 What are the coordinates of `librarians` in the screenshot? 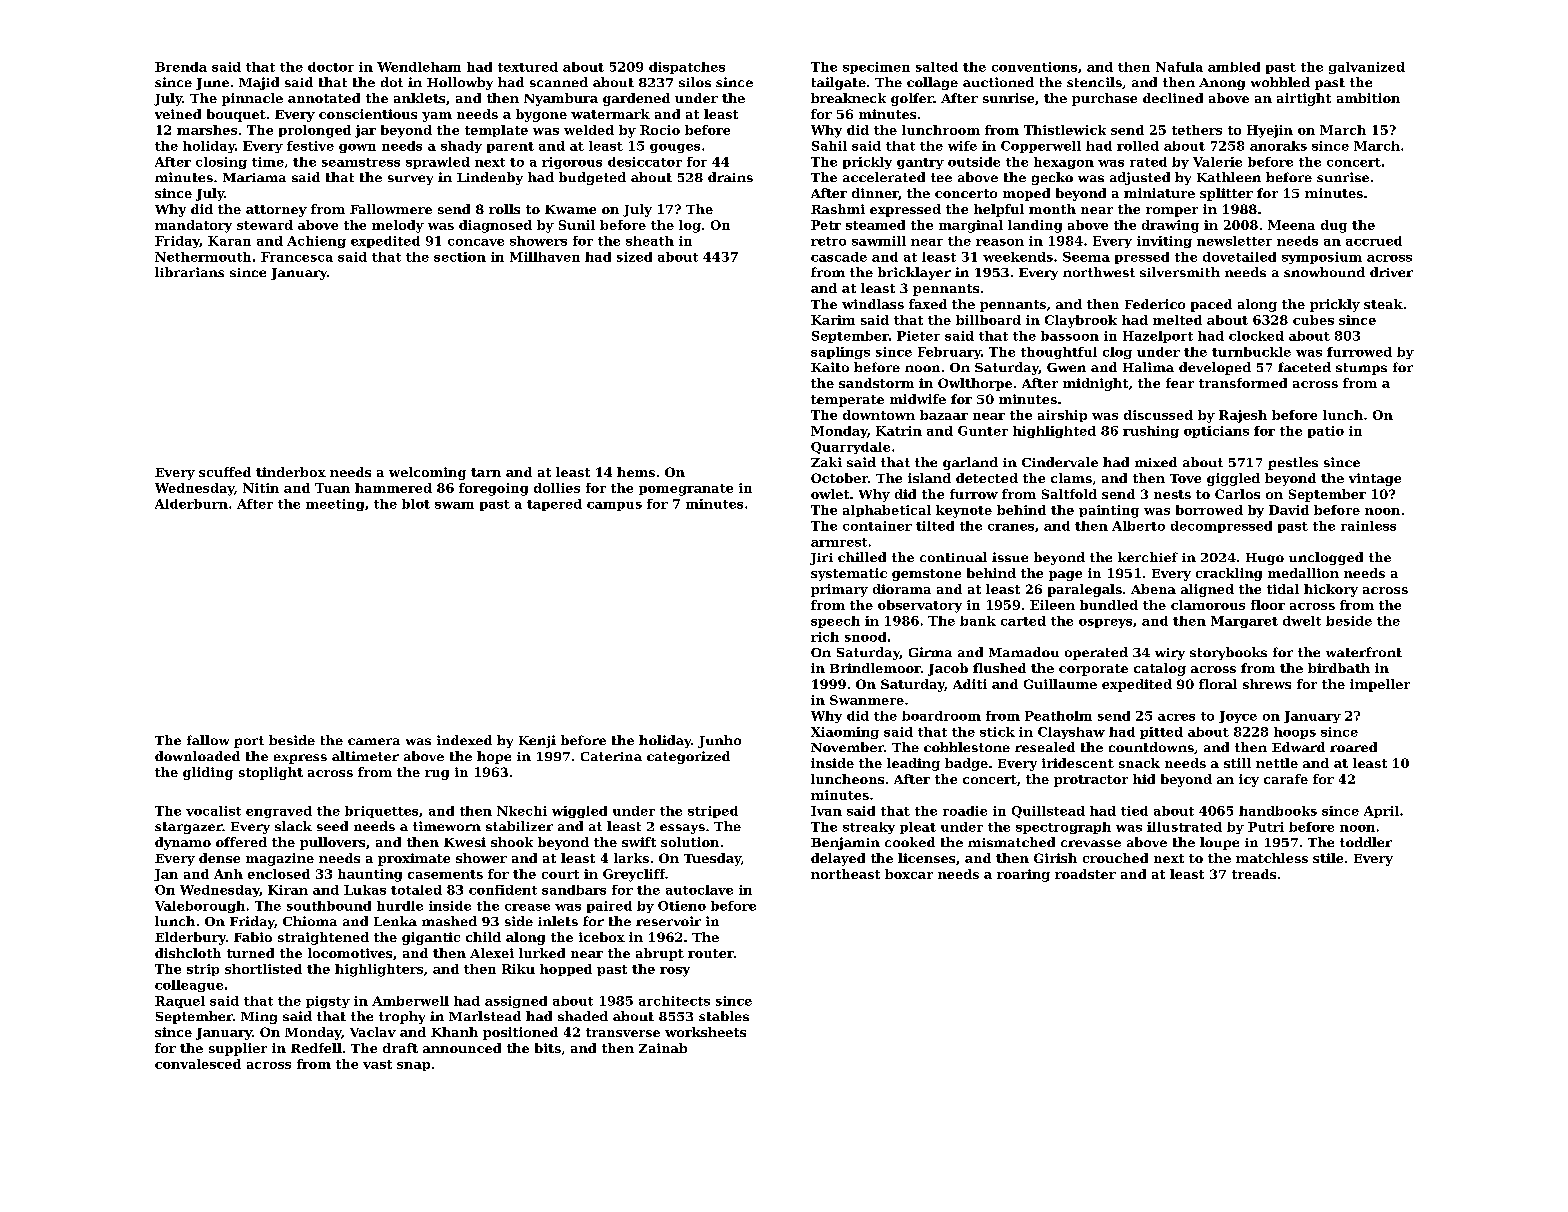 It's located at (189, 272).
